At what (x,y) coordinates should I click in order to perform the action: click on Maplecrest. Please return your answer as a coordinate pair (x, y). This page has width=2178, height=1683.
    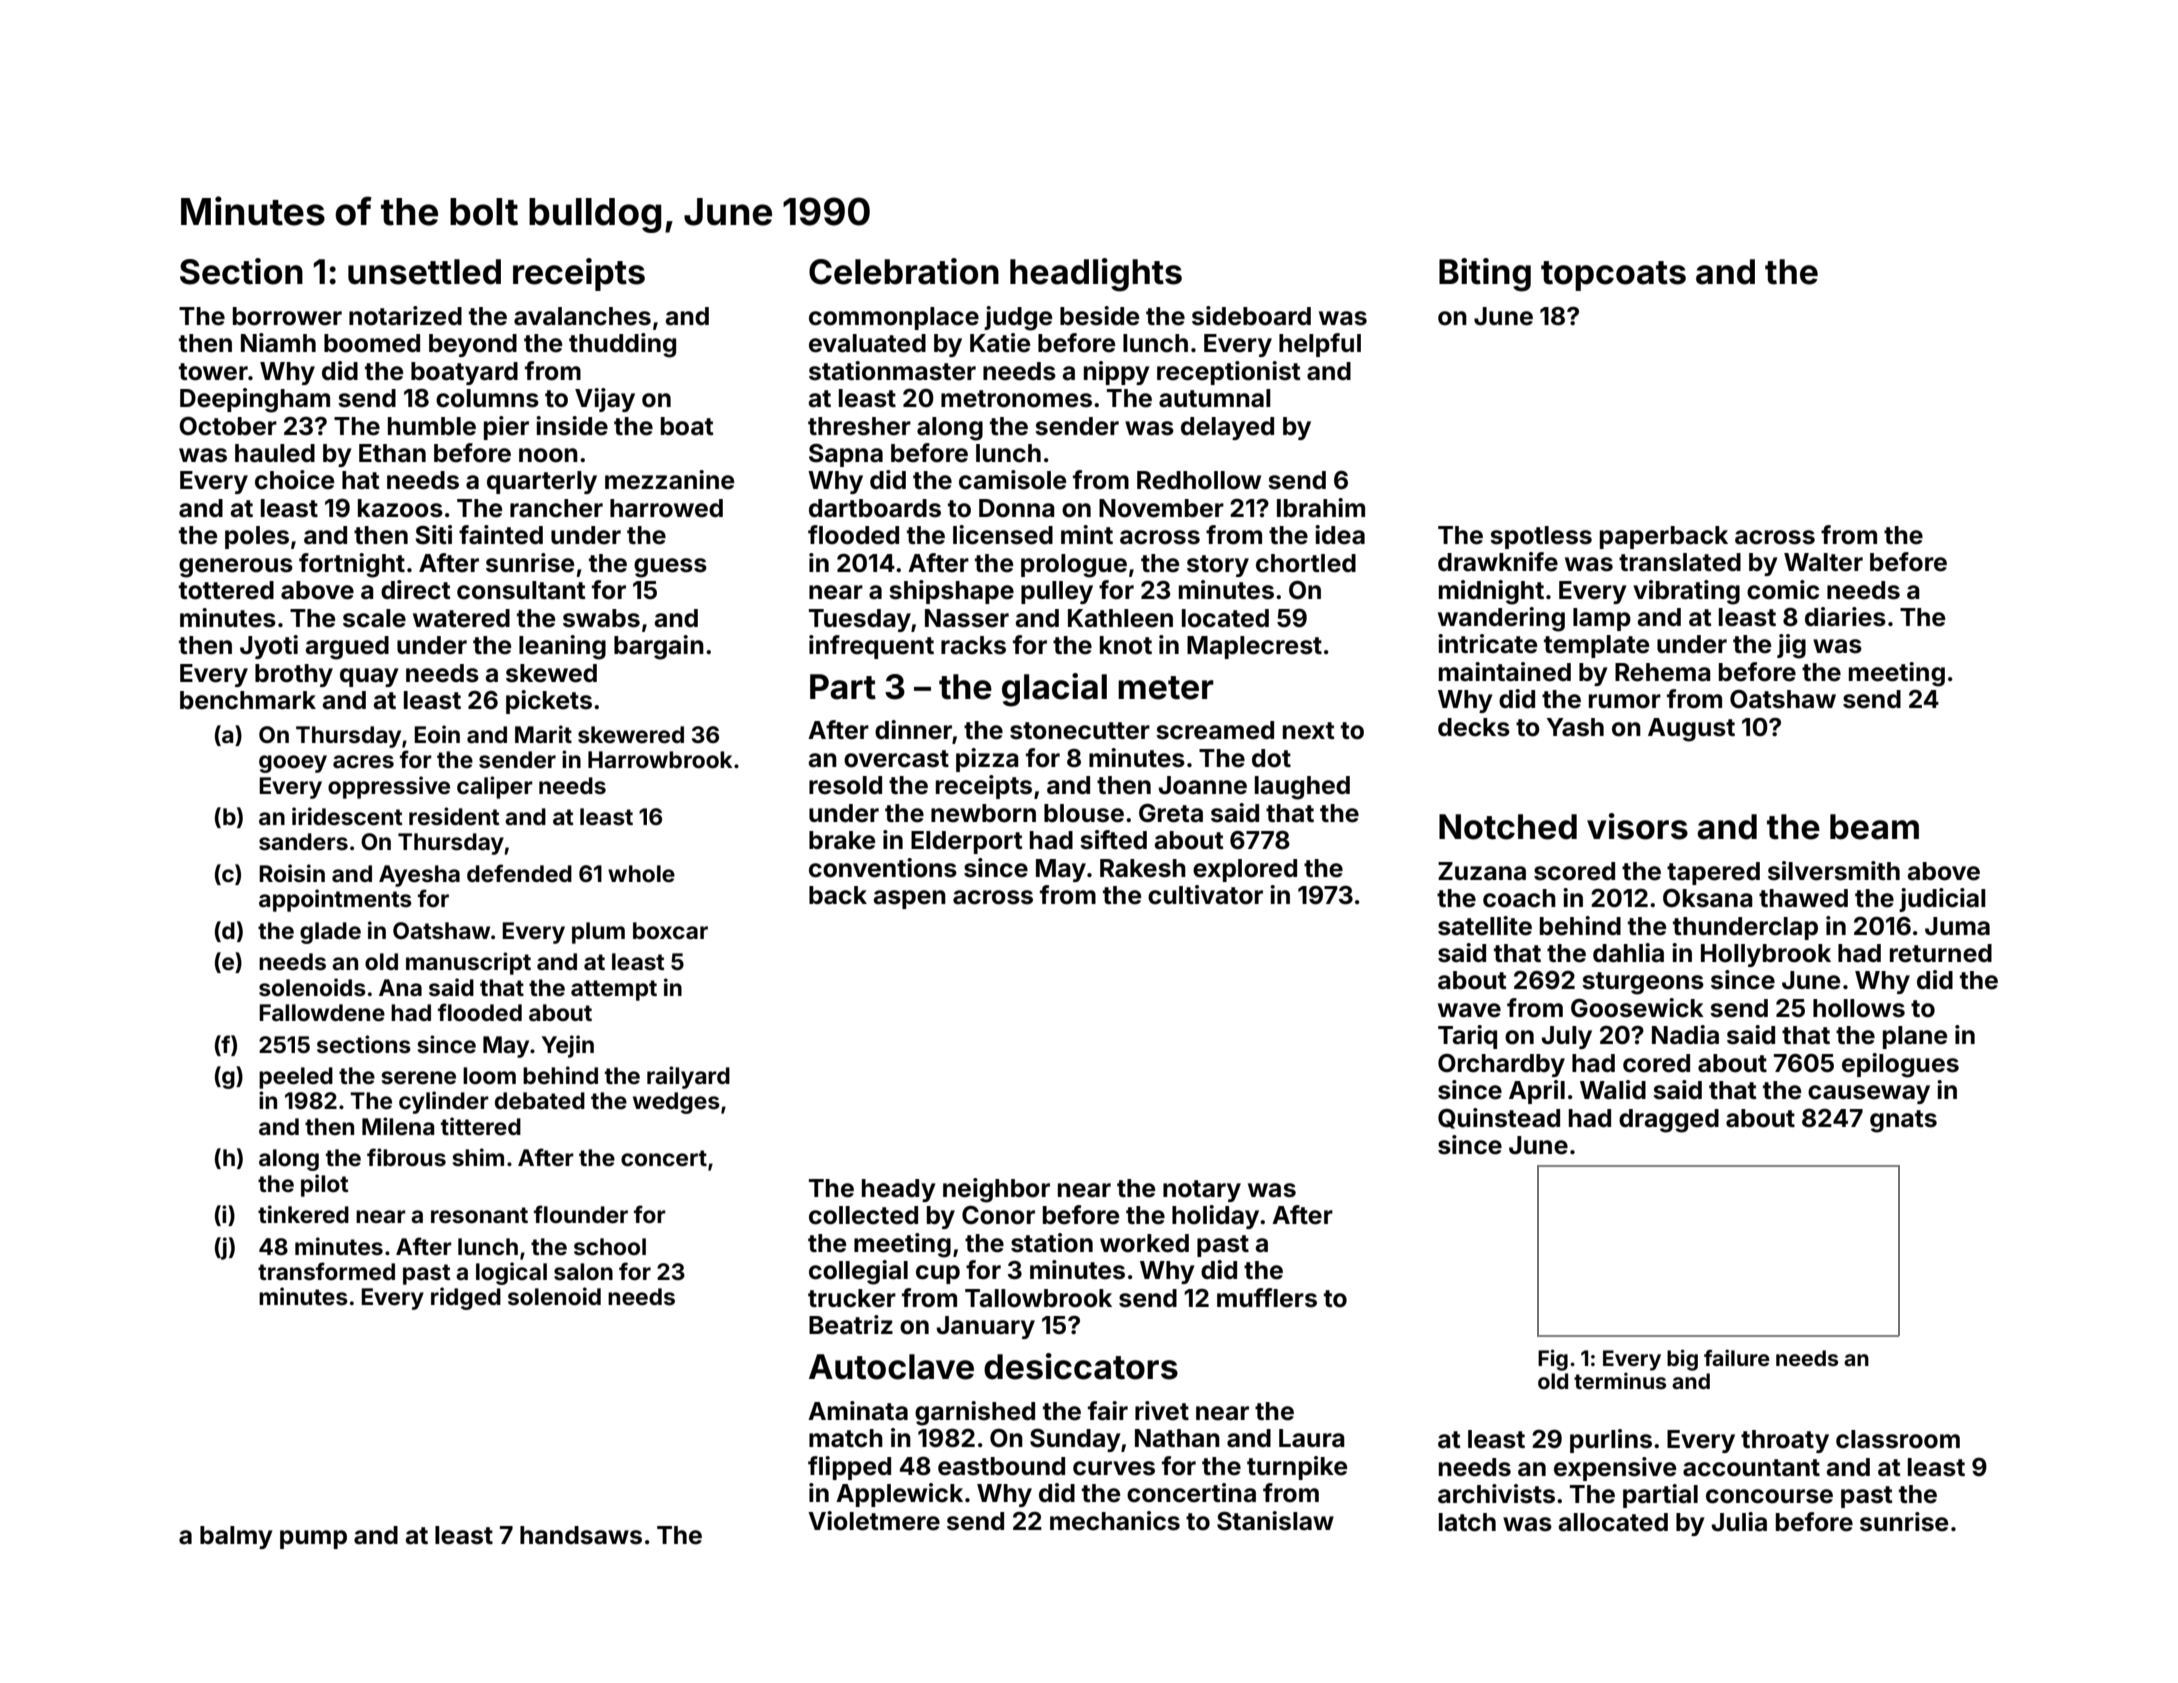
    Looking at the image, I should click on (1254, 647).
